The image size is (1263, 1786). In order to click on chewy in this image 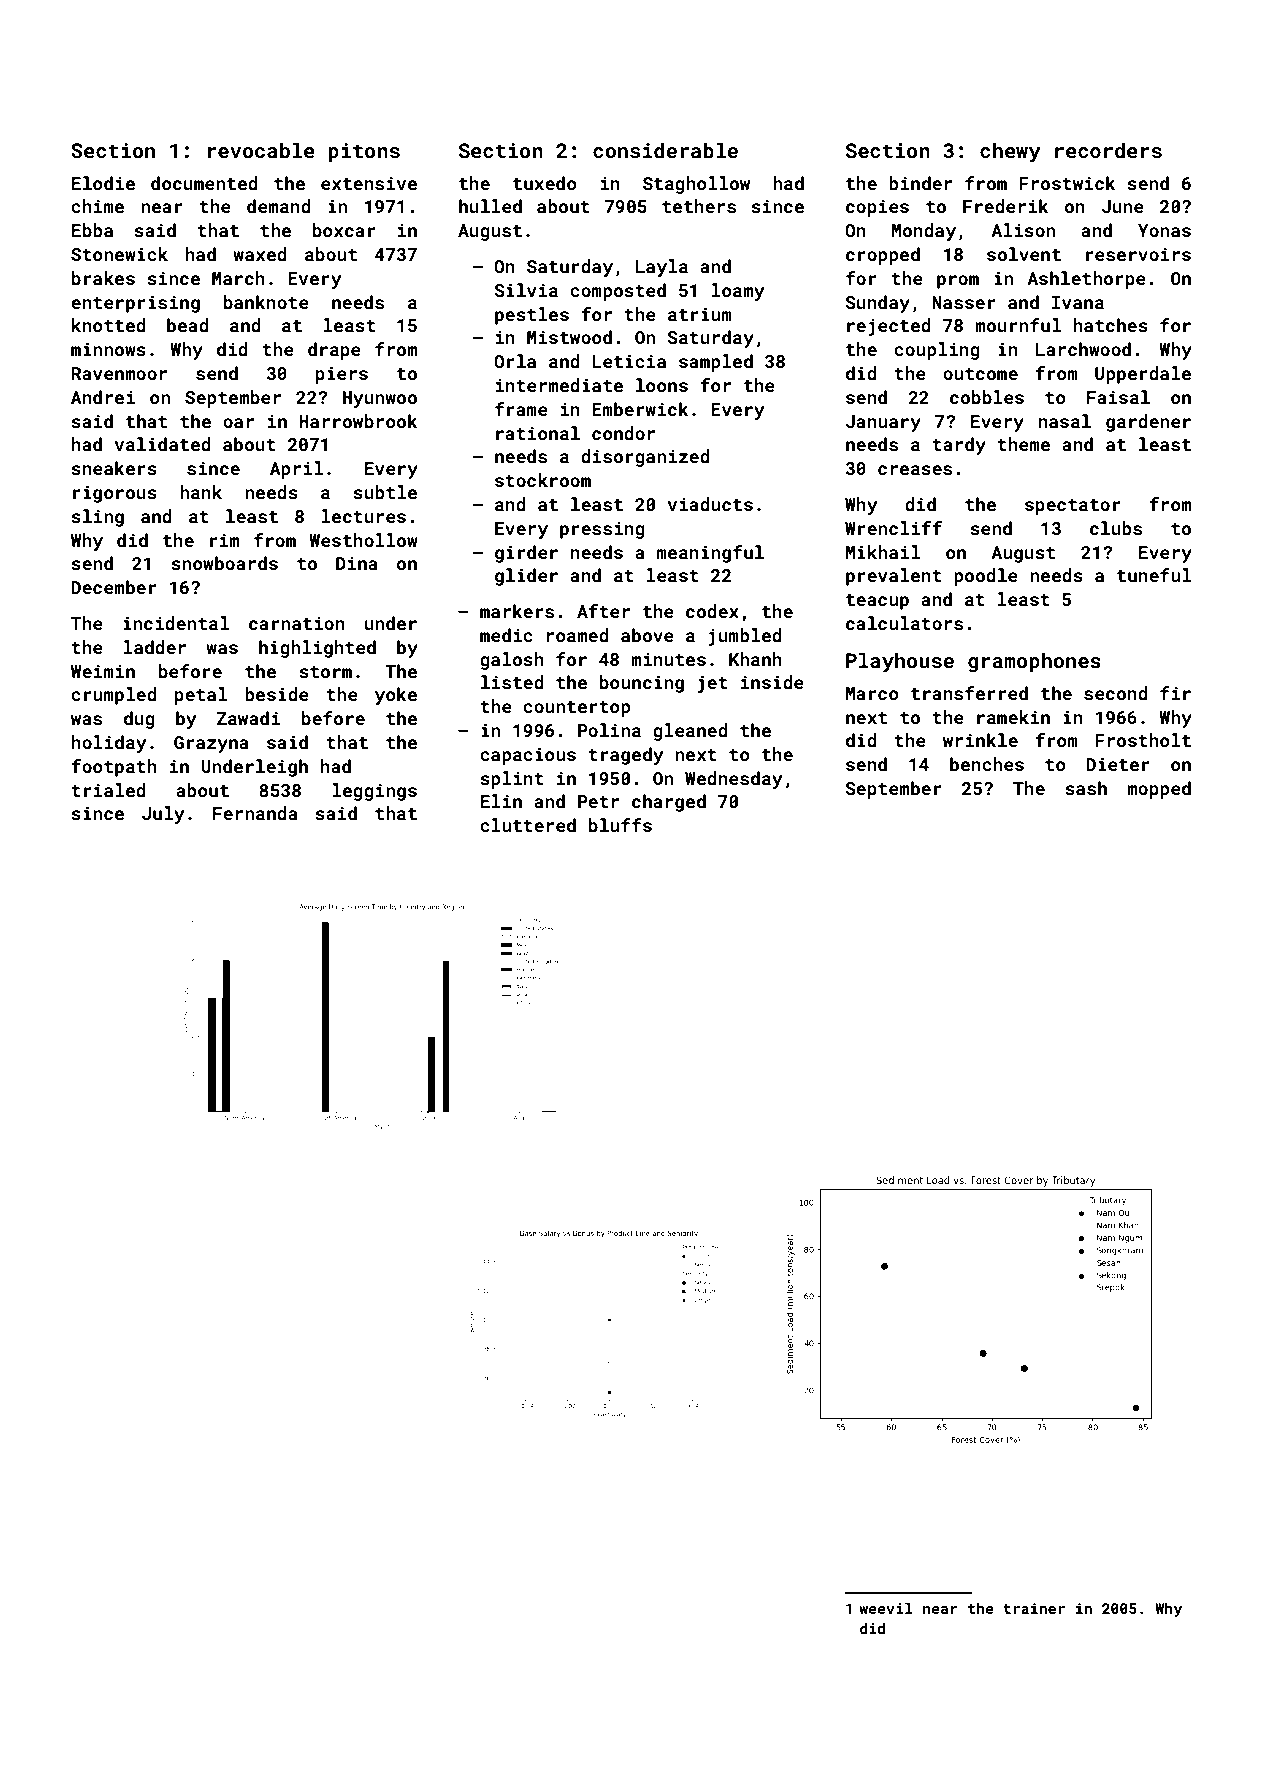, I will do `click(1010, 152)`.
